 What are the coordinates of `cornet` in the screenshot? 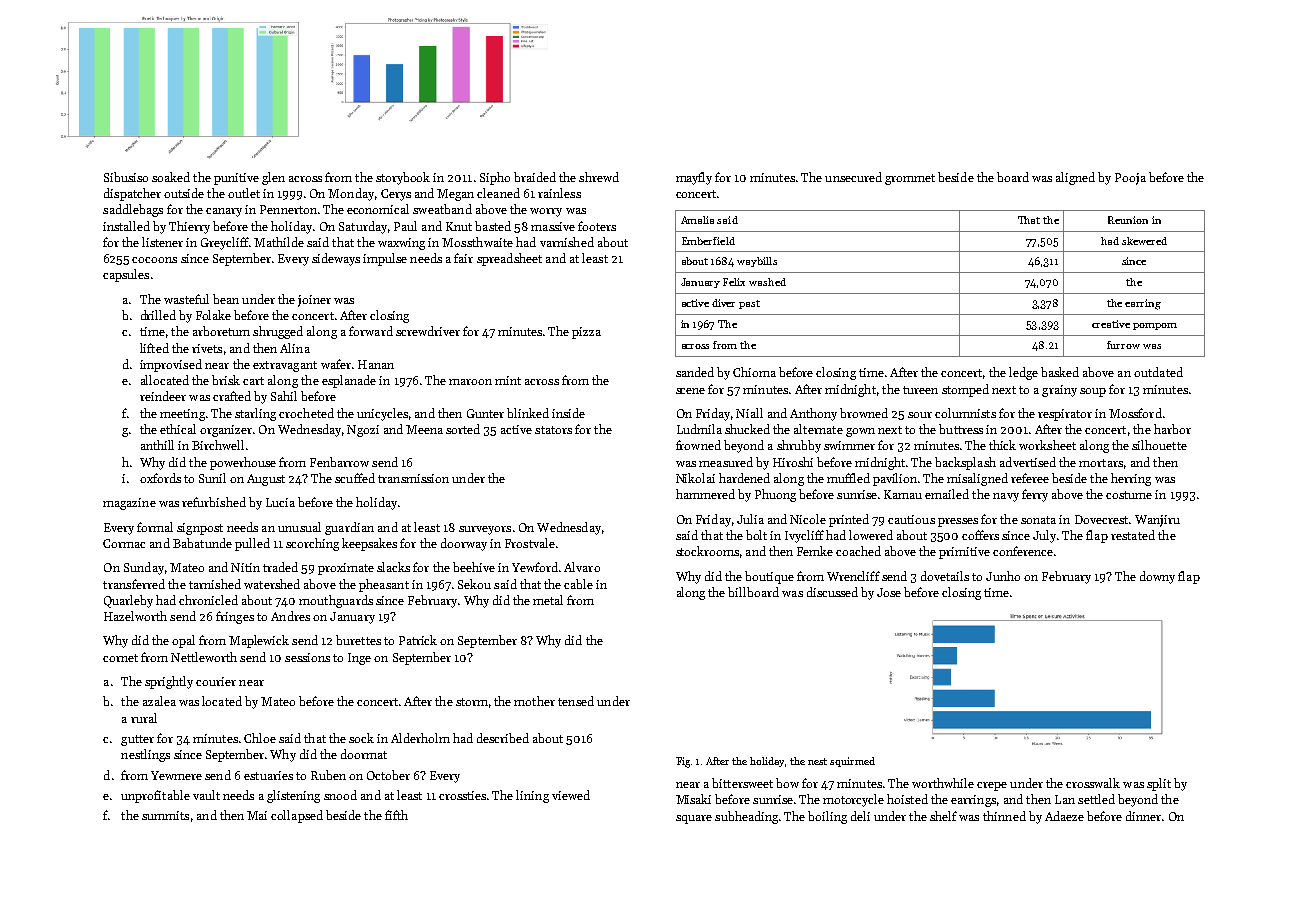 It's located at (120, 658).
